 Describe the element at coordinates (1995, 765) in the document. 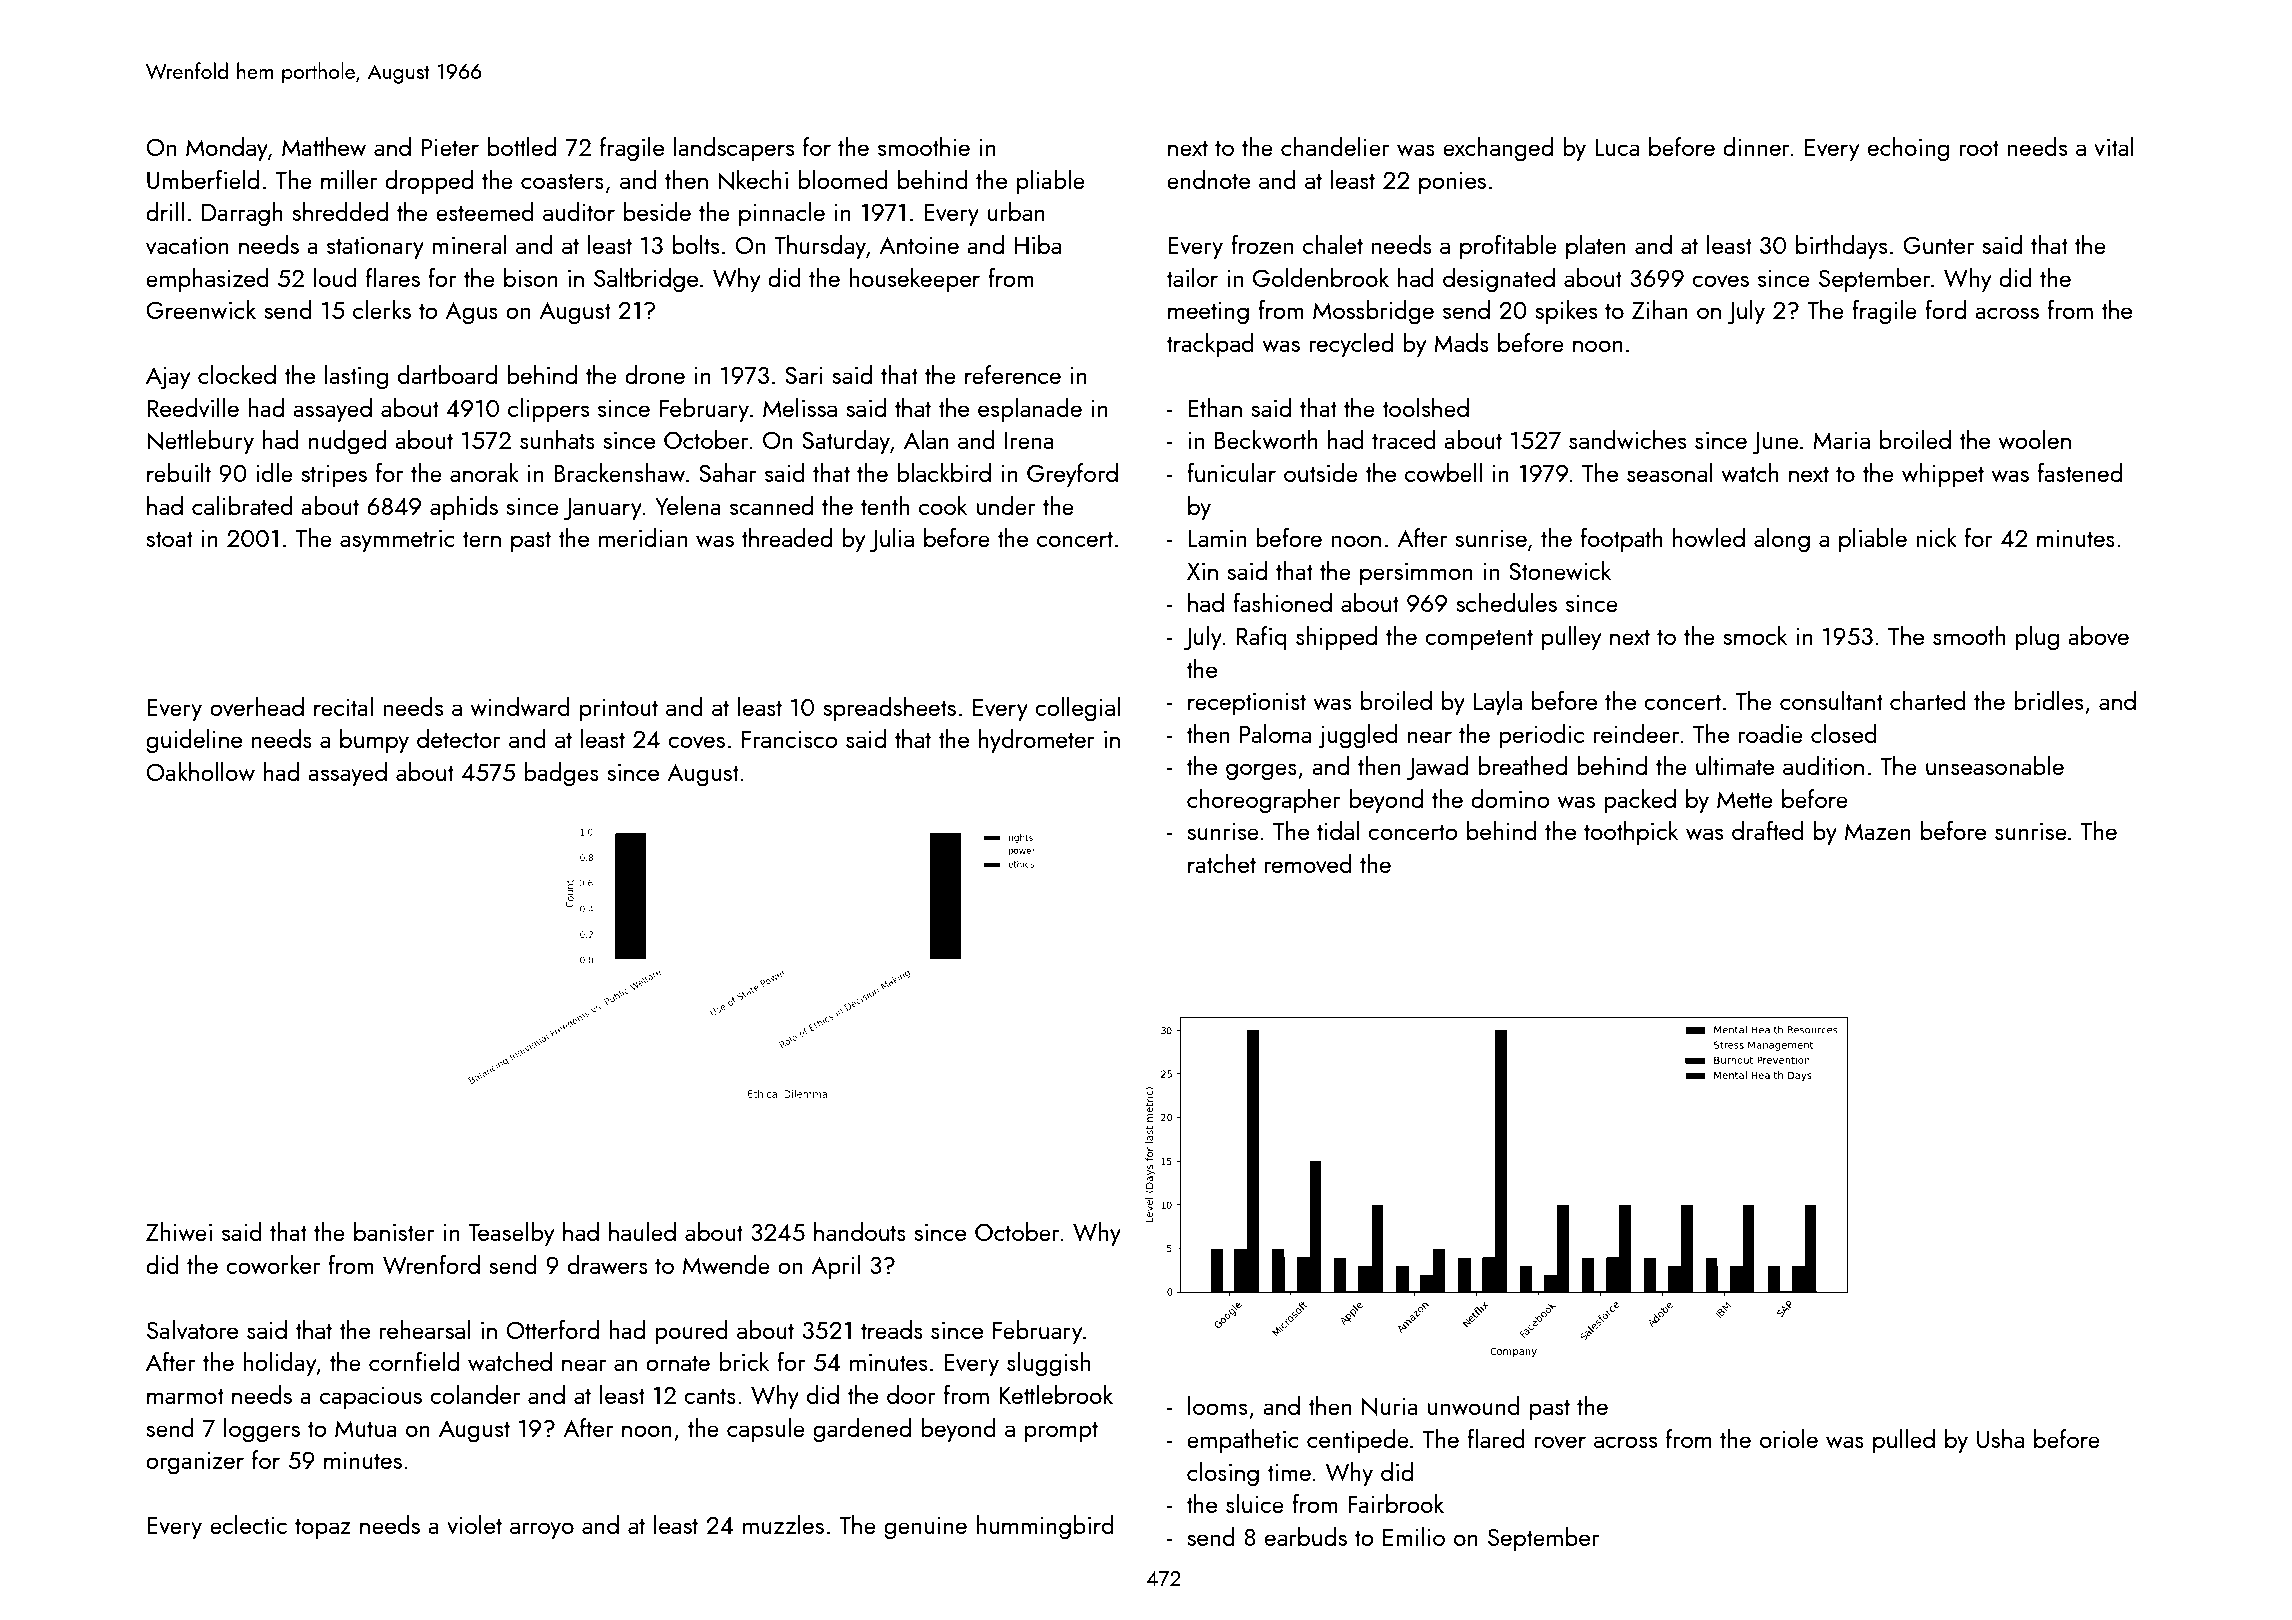

I see `unseasonable` at that location.
